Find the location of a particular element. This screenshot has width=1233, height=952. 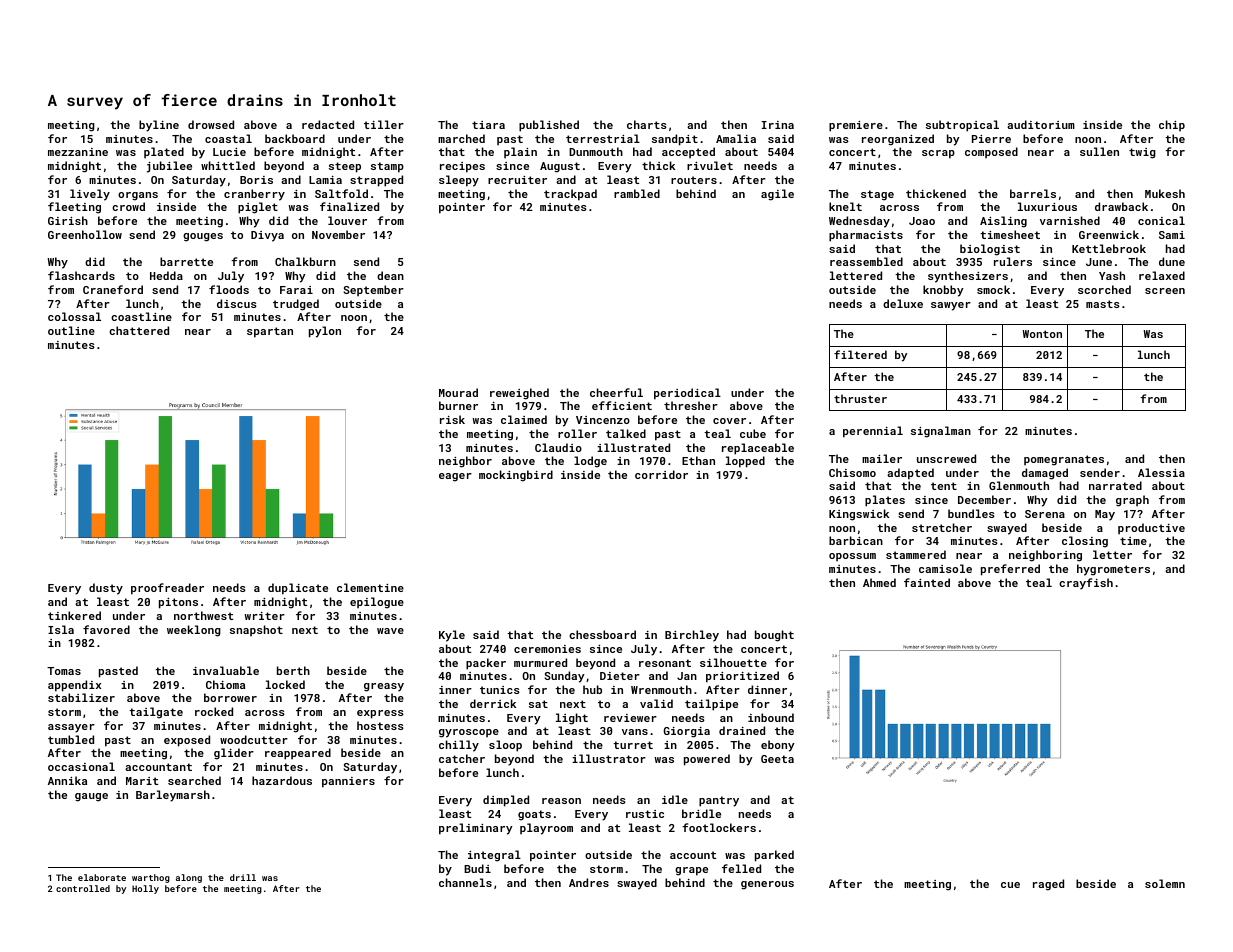

drowsed is located at coordinates (211, 124).
